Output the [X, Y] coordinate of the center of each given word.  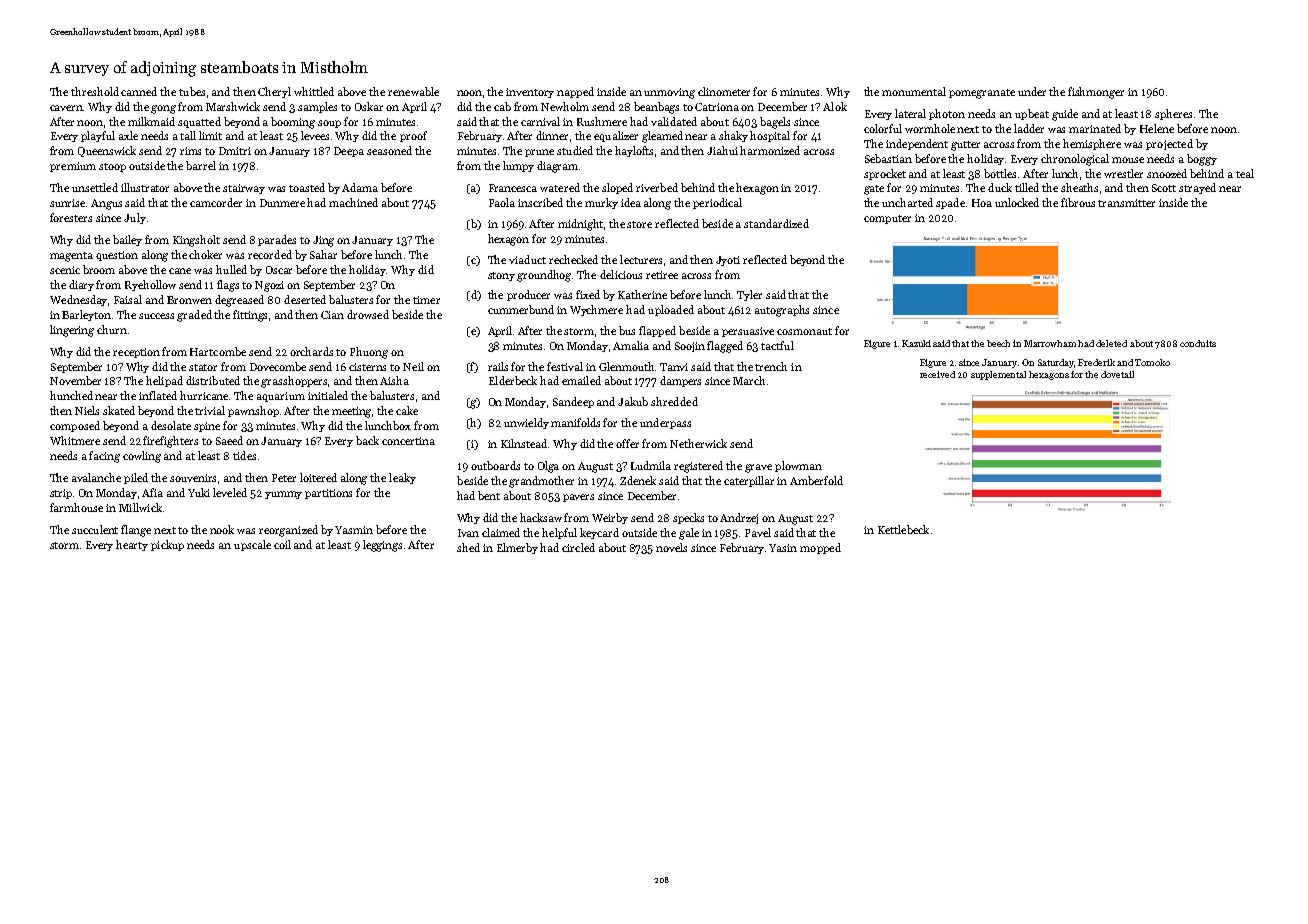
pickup [167, 545]
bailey [127, 240]
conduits [1198, 343]
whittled [314, 91]
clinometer [724, 91]
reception [136, 353]
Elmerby [517, 548]
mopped [820, 548]
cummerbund [521, 309]
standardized [776, 223]
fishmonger [1096, 93]
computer [887, 219]
